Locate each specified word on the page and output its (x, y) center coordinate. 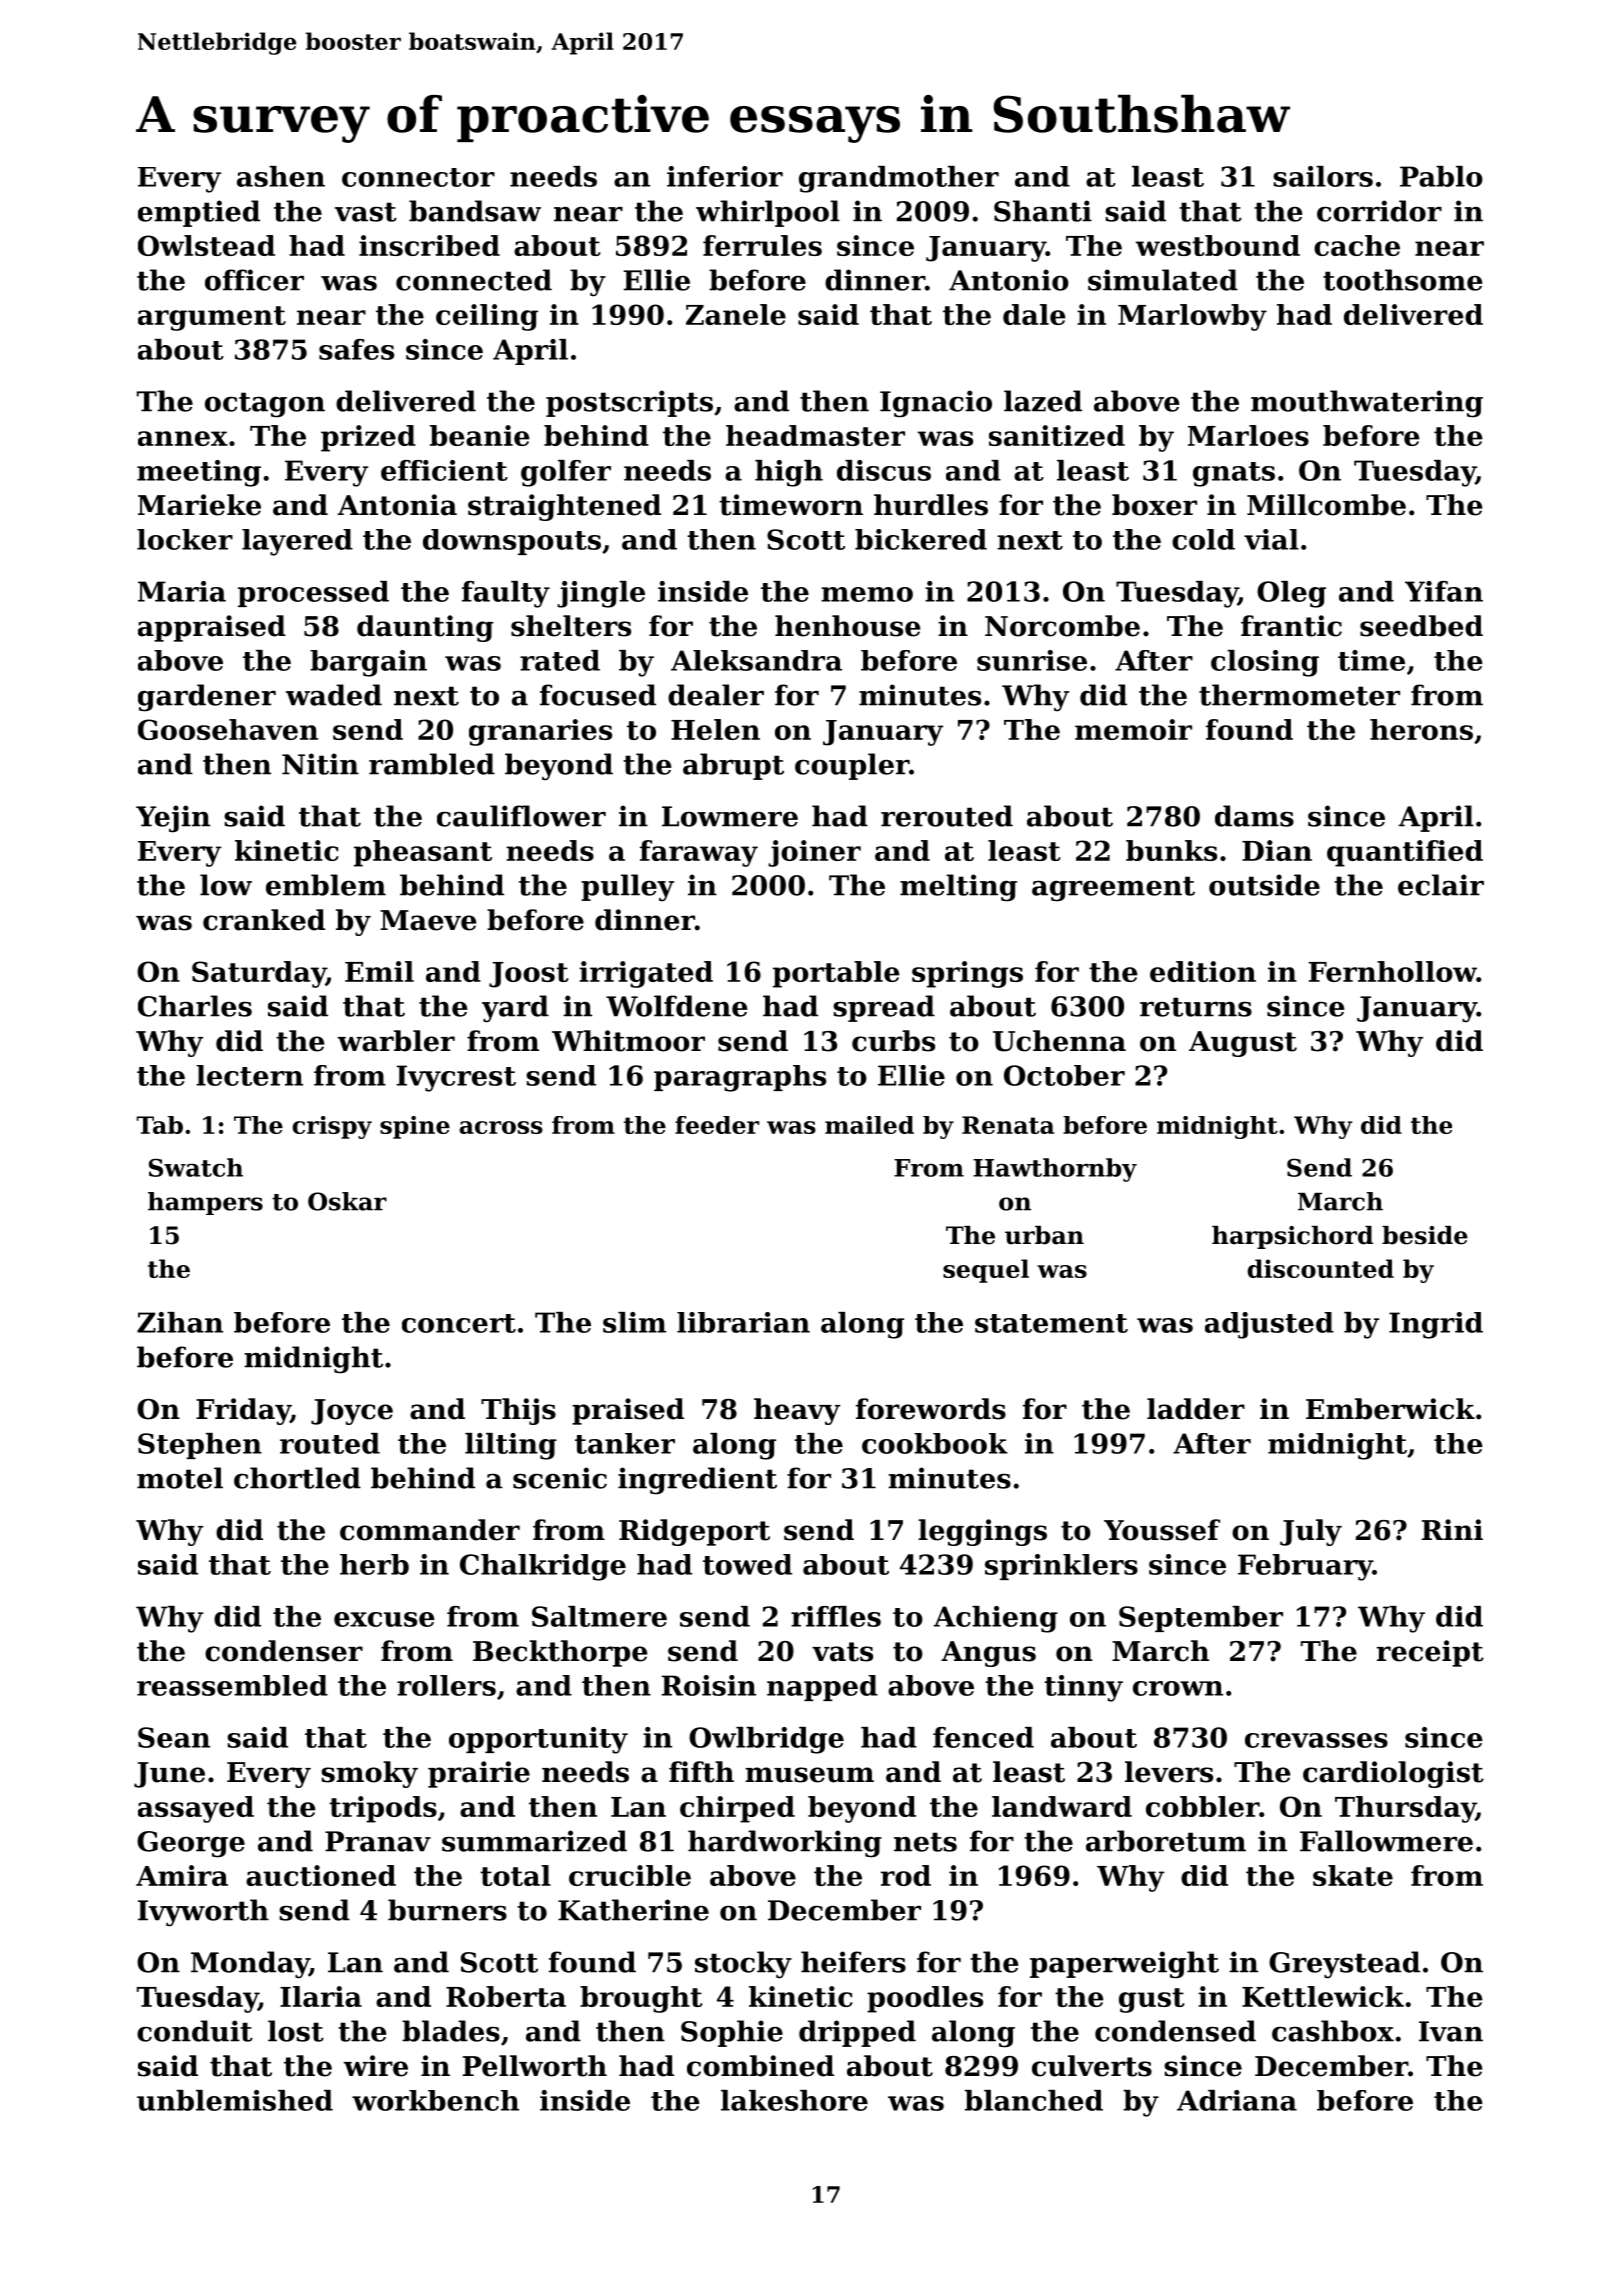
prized (368, 438)
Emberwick (1390, 1409)
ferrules (762, 245)
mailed (869, 1125)
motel (180, 1478)
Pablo (1441, 176)
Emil (379, 971)
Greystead (1344, 1965)
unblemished (235, 2100)
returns (1196, 1007)
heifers (853, 1962)
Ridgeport (694, 1532)
